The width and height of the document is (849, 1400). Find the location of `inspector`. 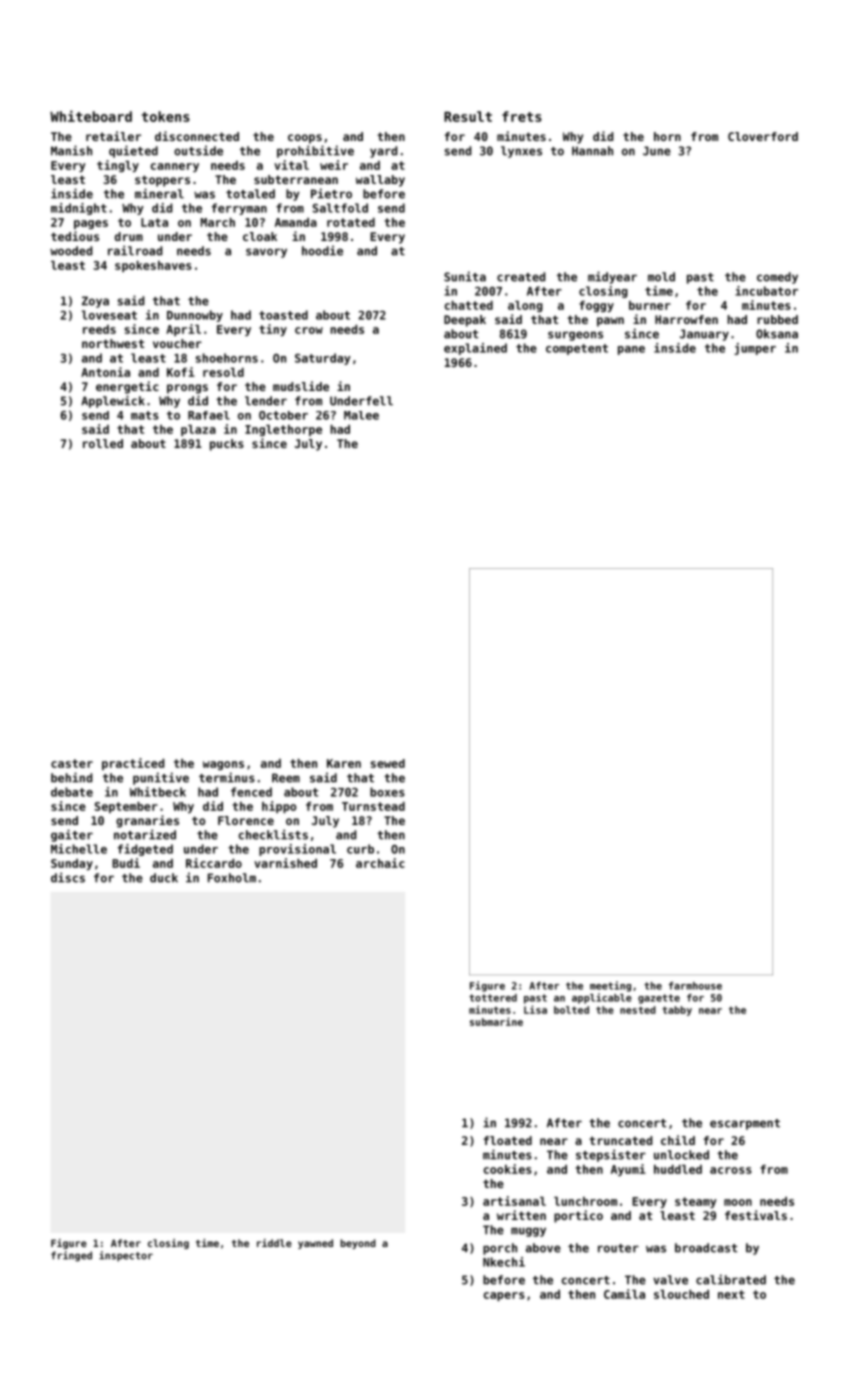

inspector is located at coordinates (126, 1256).
